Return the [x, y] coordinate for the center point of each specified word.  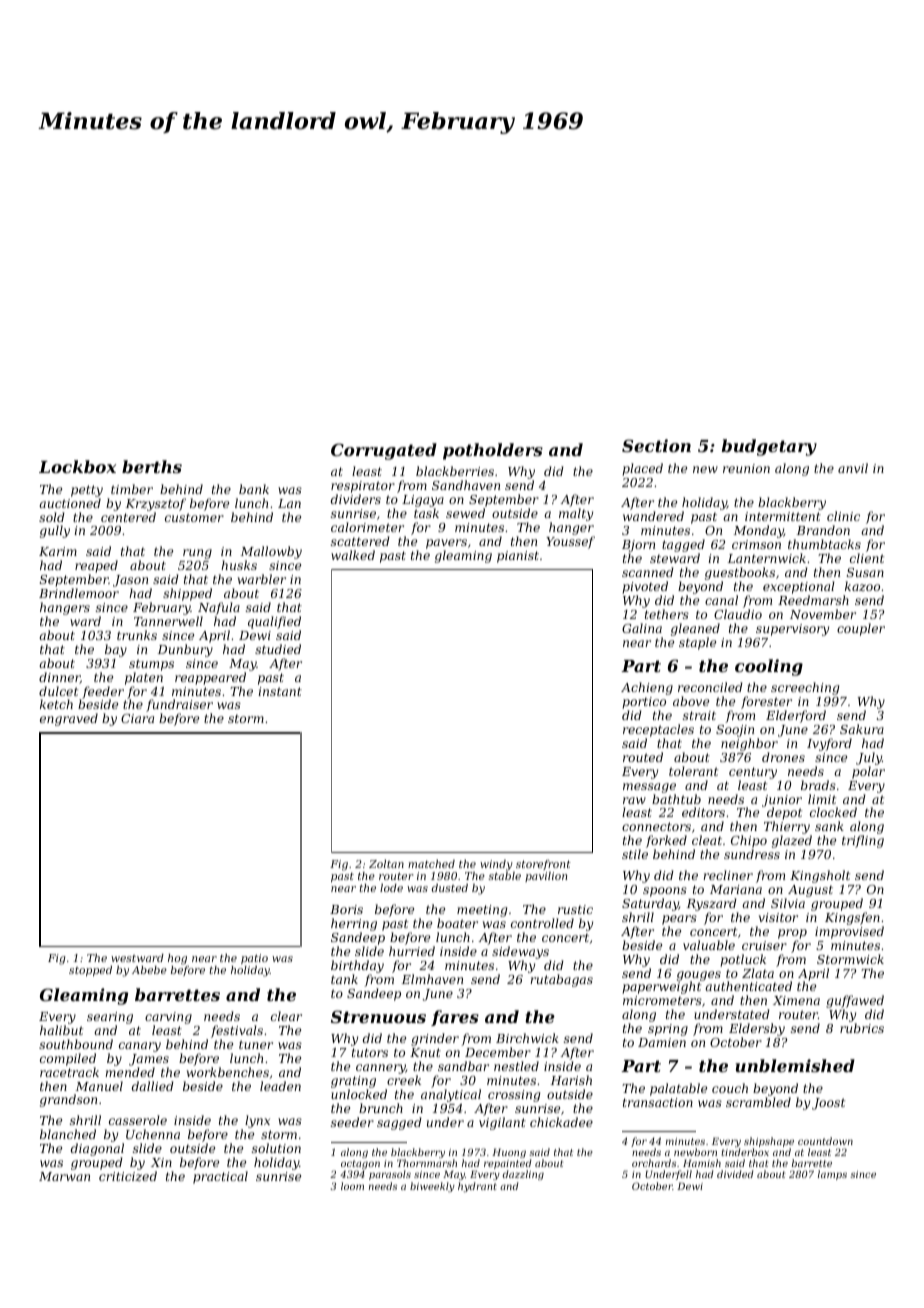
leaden [280, 1086]
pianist [518, 557]
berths [152, 466]
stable [505, 876]
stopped [90, 971]
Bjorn [638, 546]
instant [280, 691]
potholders [493, 451]
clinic [843, 516]
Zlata [758, 973]
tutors [370, 1052]
